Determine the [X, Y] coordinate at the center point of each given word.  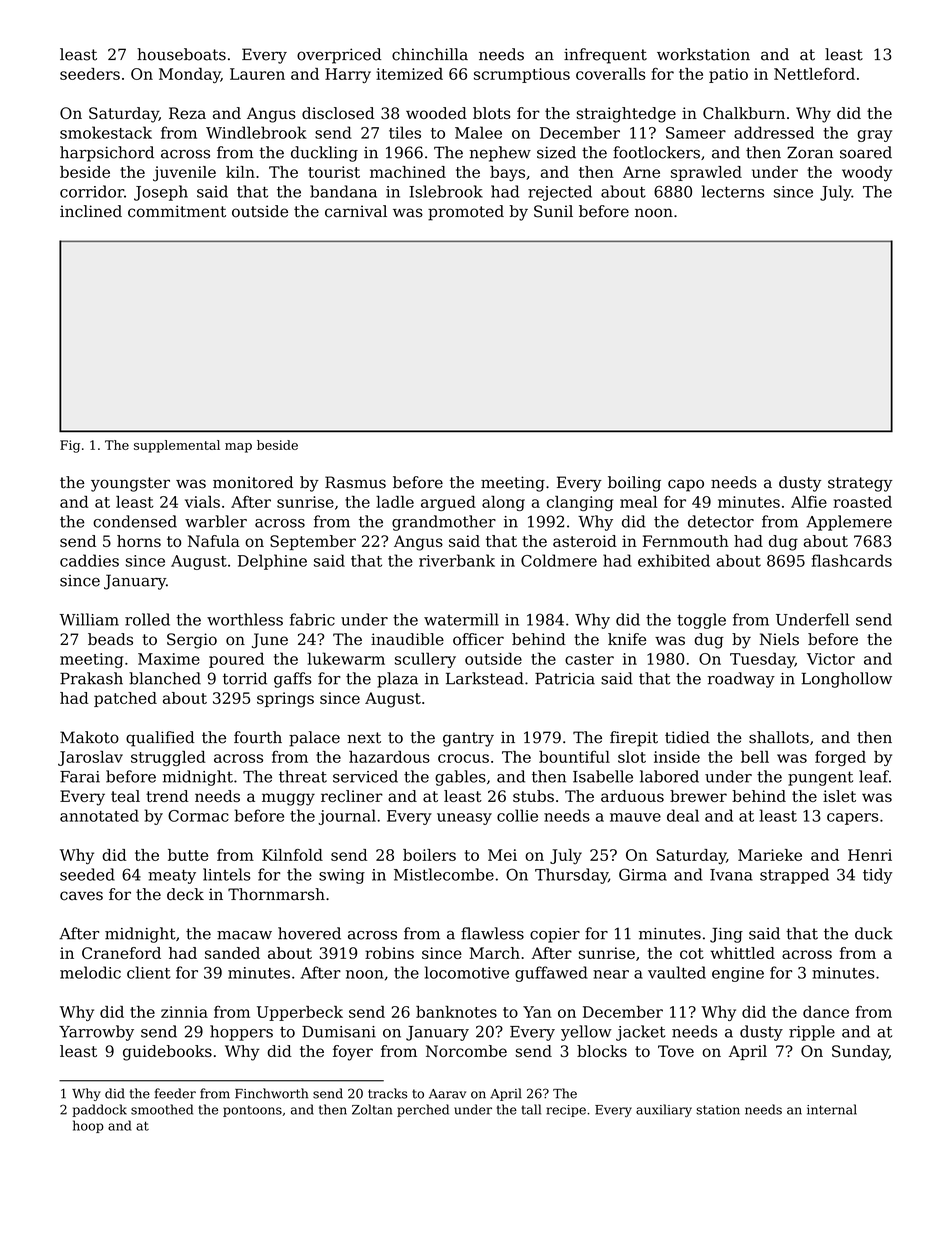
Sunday [860, 1053]
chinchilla [430, 54]
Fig [70, 446]
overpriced [339, 56]
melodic [90, 972]
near [611, 974]
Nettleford [814, 74]
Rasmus [355, 482]
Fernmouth [686, 541]
